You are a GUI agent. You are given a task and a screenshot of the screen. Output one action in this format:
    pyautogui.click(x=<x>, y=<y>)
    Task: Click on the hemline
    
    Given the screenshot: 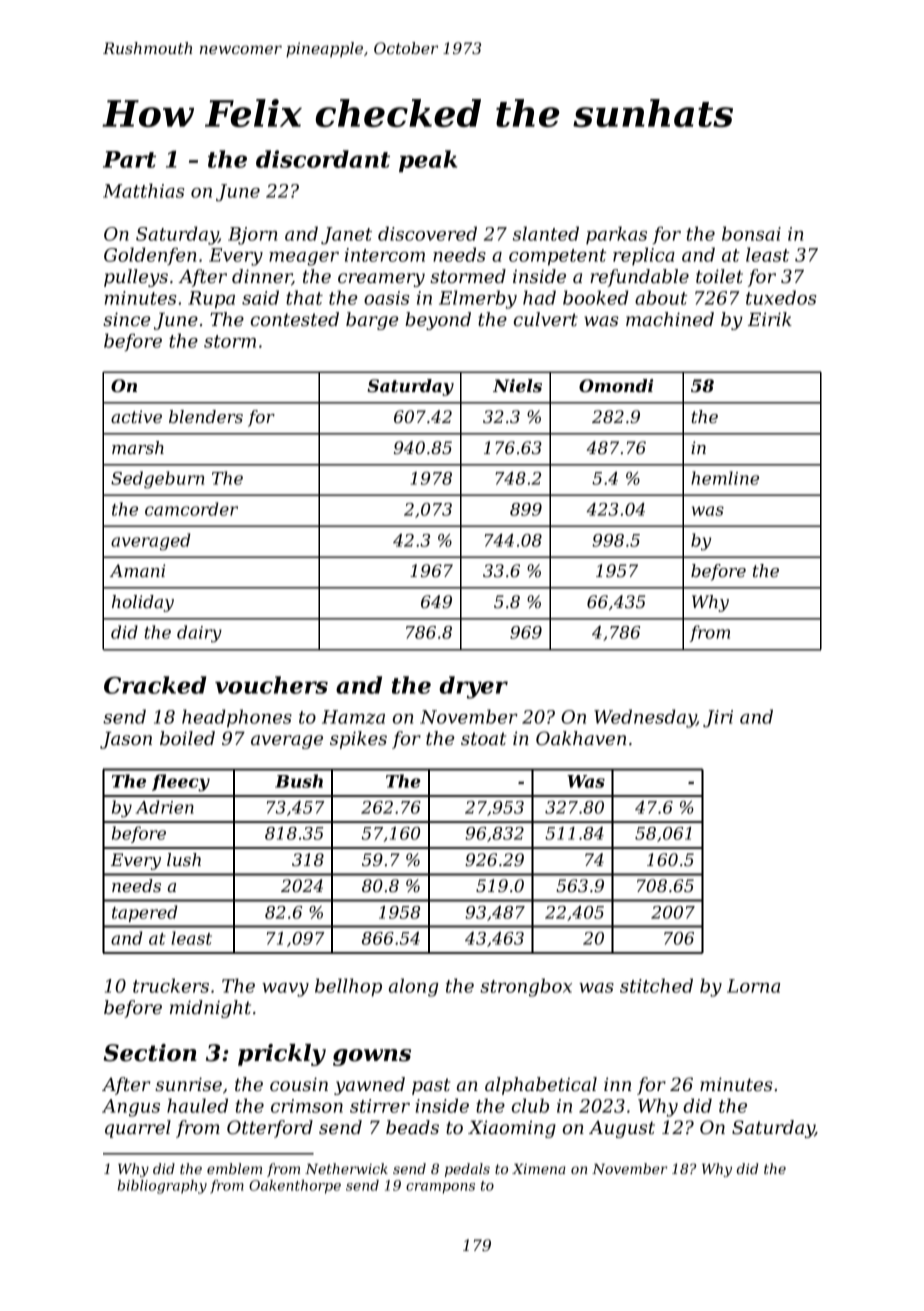 What is the action you would take?
    pyautogui.click(x=725, y=478)
